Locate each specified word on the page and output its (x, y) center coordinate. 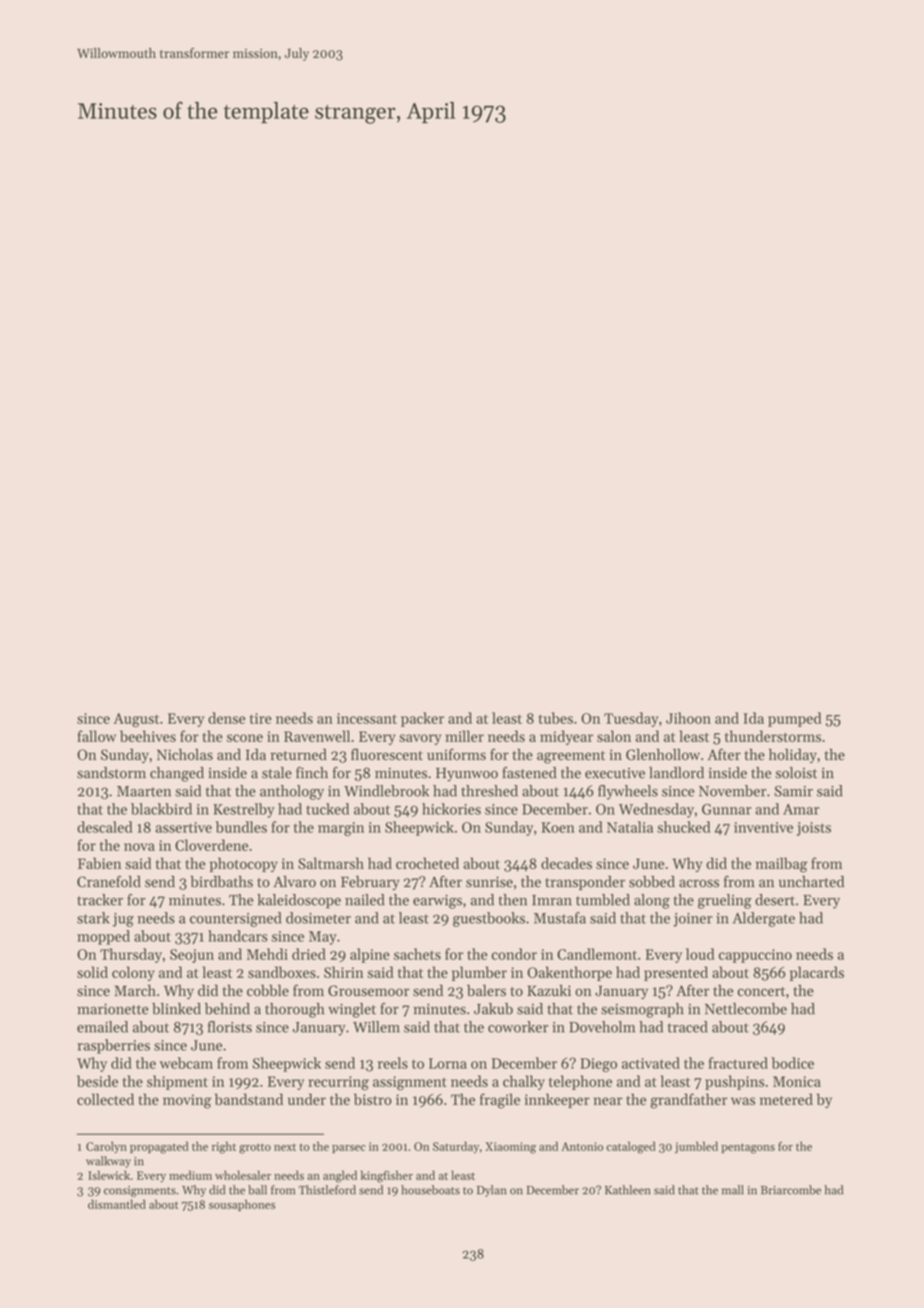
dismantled (117, 1204)
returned (299, 754)
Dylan (491, 1191)
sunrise (489, 882)
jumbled (696, 1147)
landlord (676, 773)
